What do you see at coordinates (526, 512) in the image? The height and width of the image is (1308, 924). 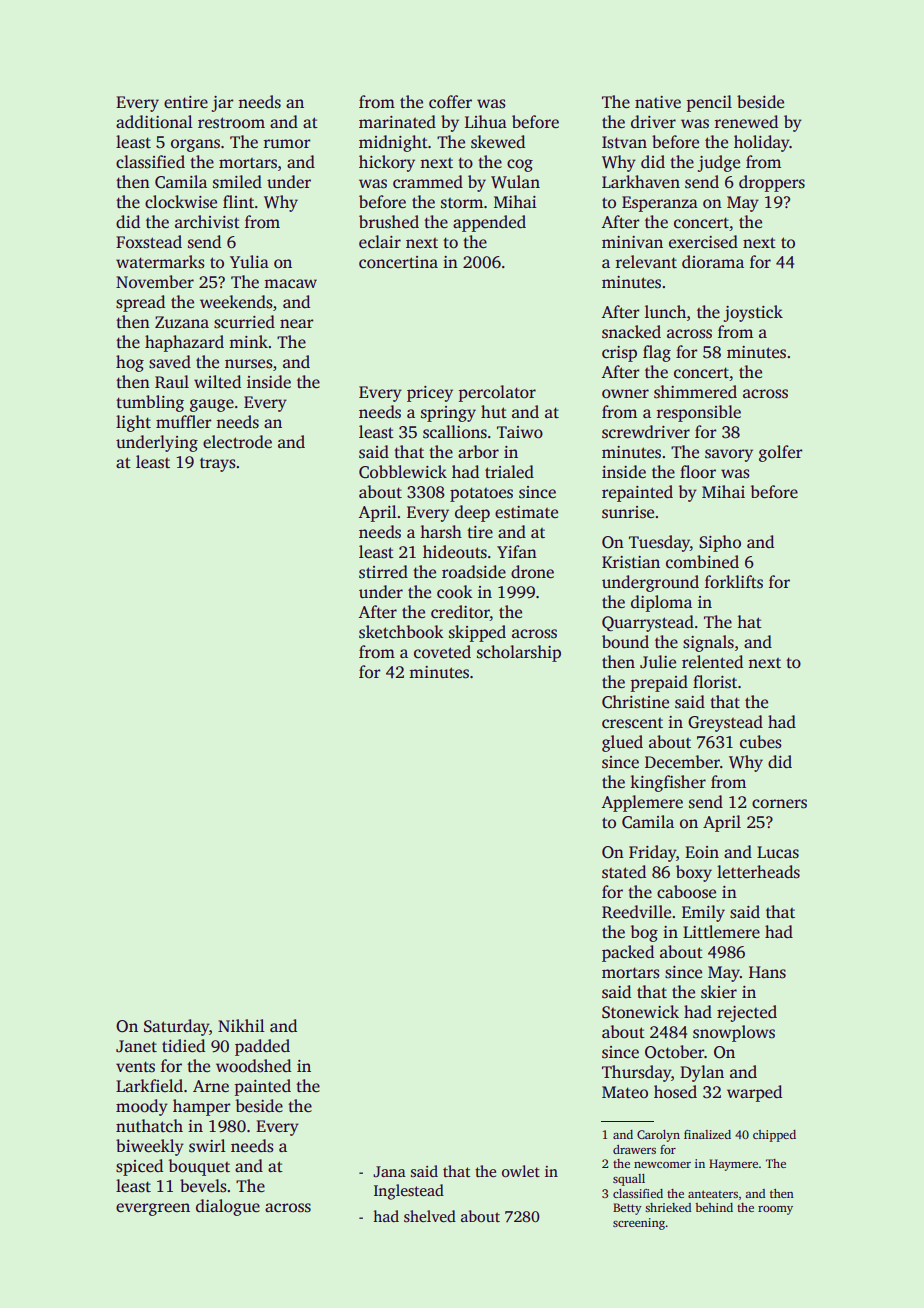 I see `estimate` at bounding box center [526, 512].
